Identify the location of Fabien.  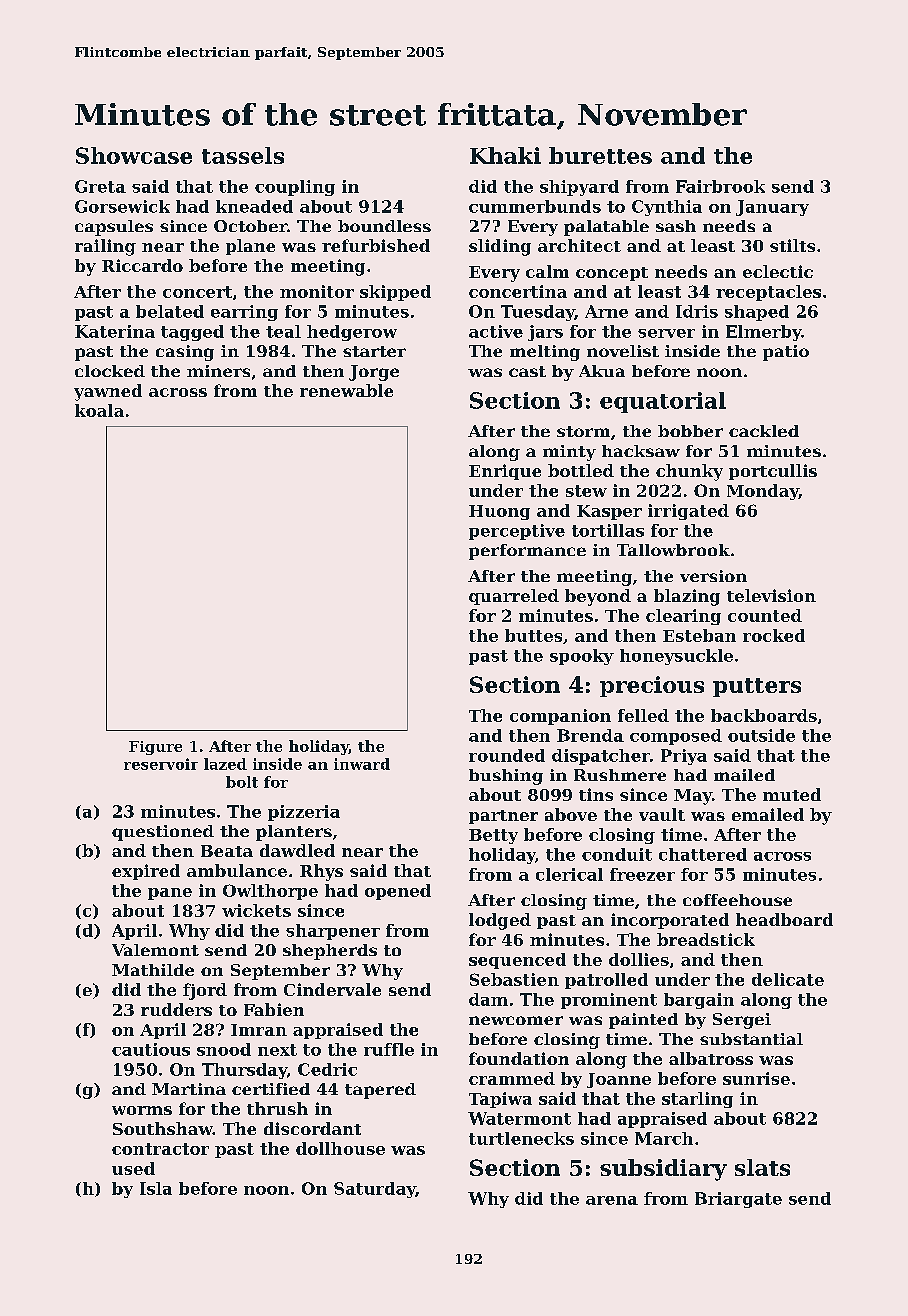
(274, 1009).
